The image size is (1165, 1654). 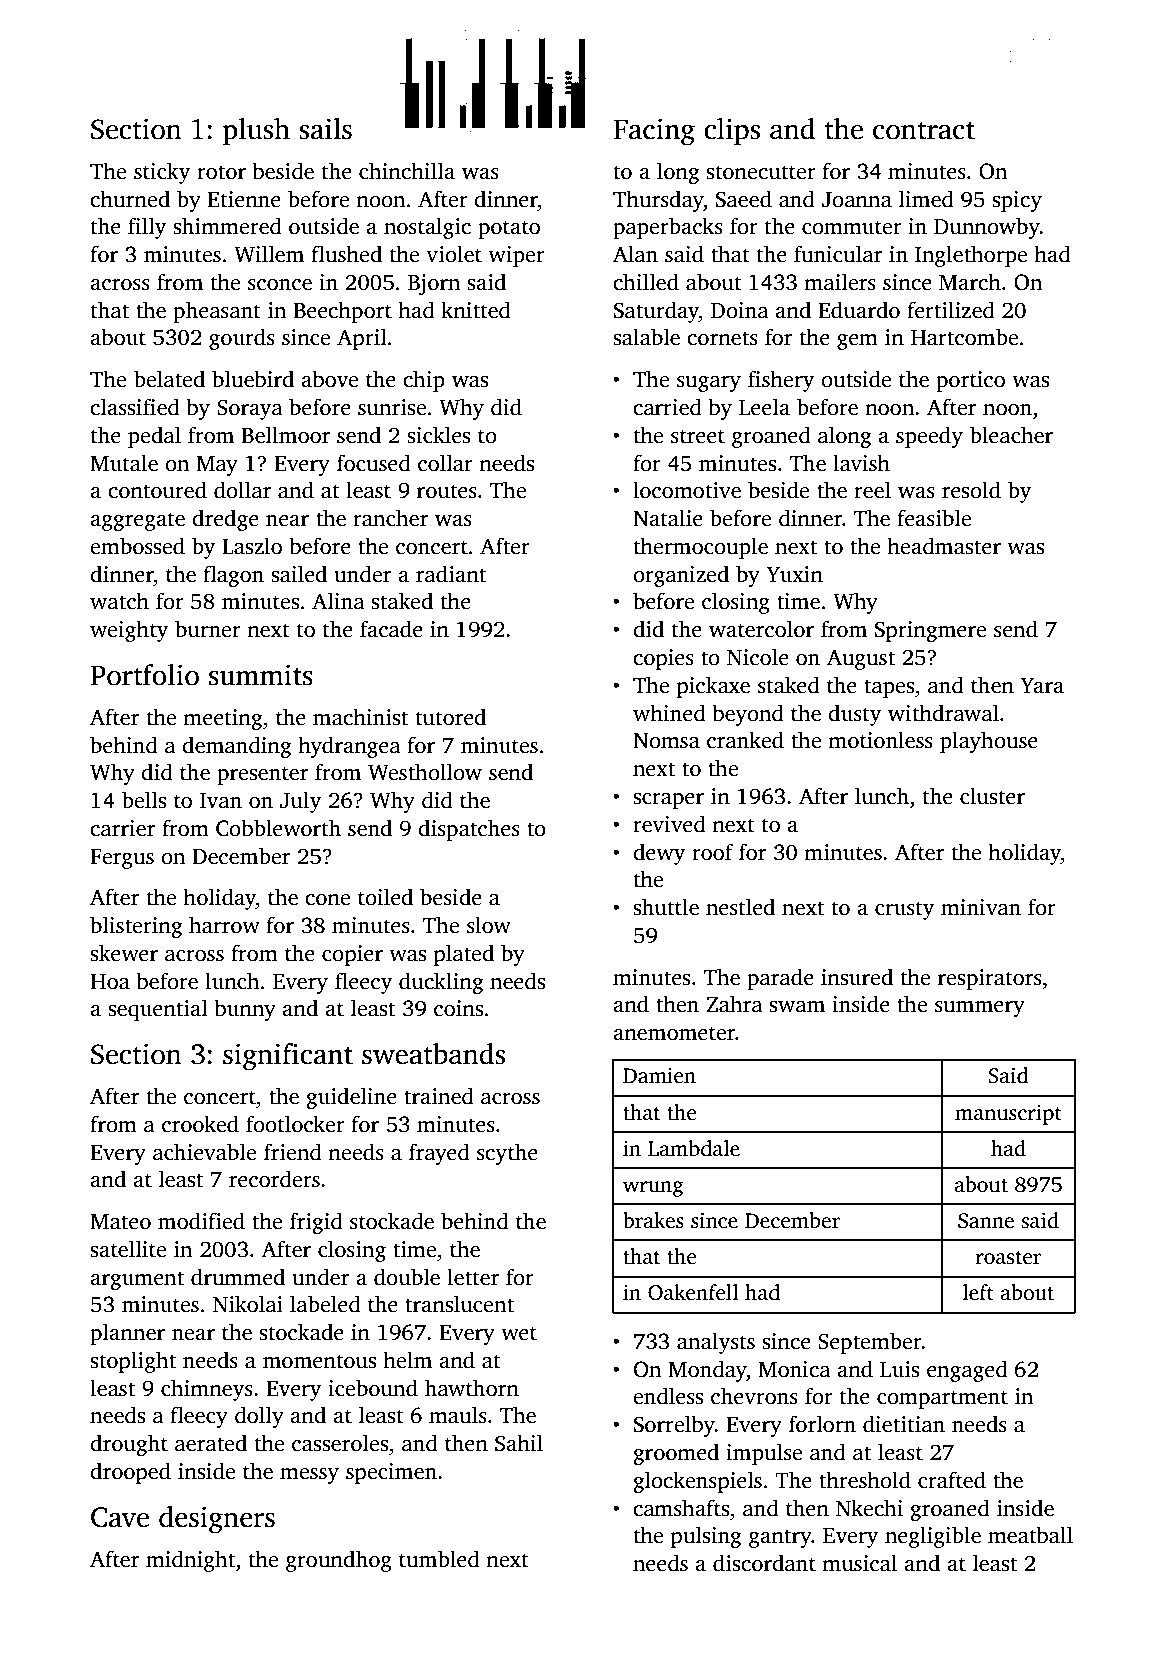 What do you see at coordinates (1017, 201) in the screenshot?
I see `spicy` at bounding box center [1017, 201].
